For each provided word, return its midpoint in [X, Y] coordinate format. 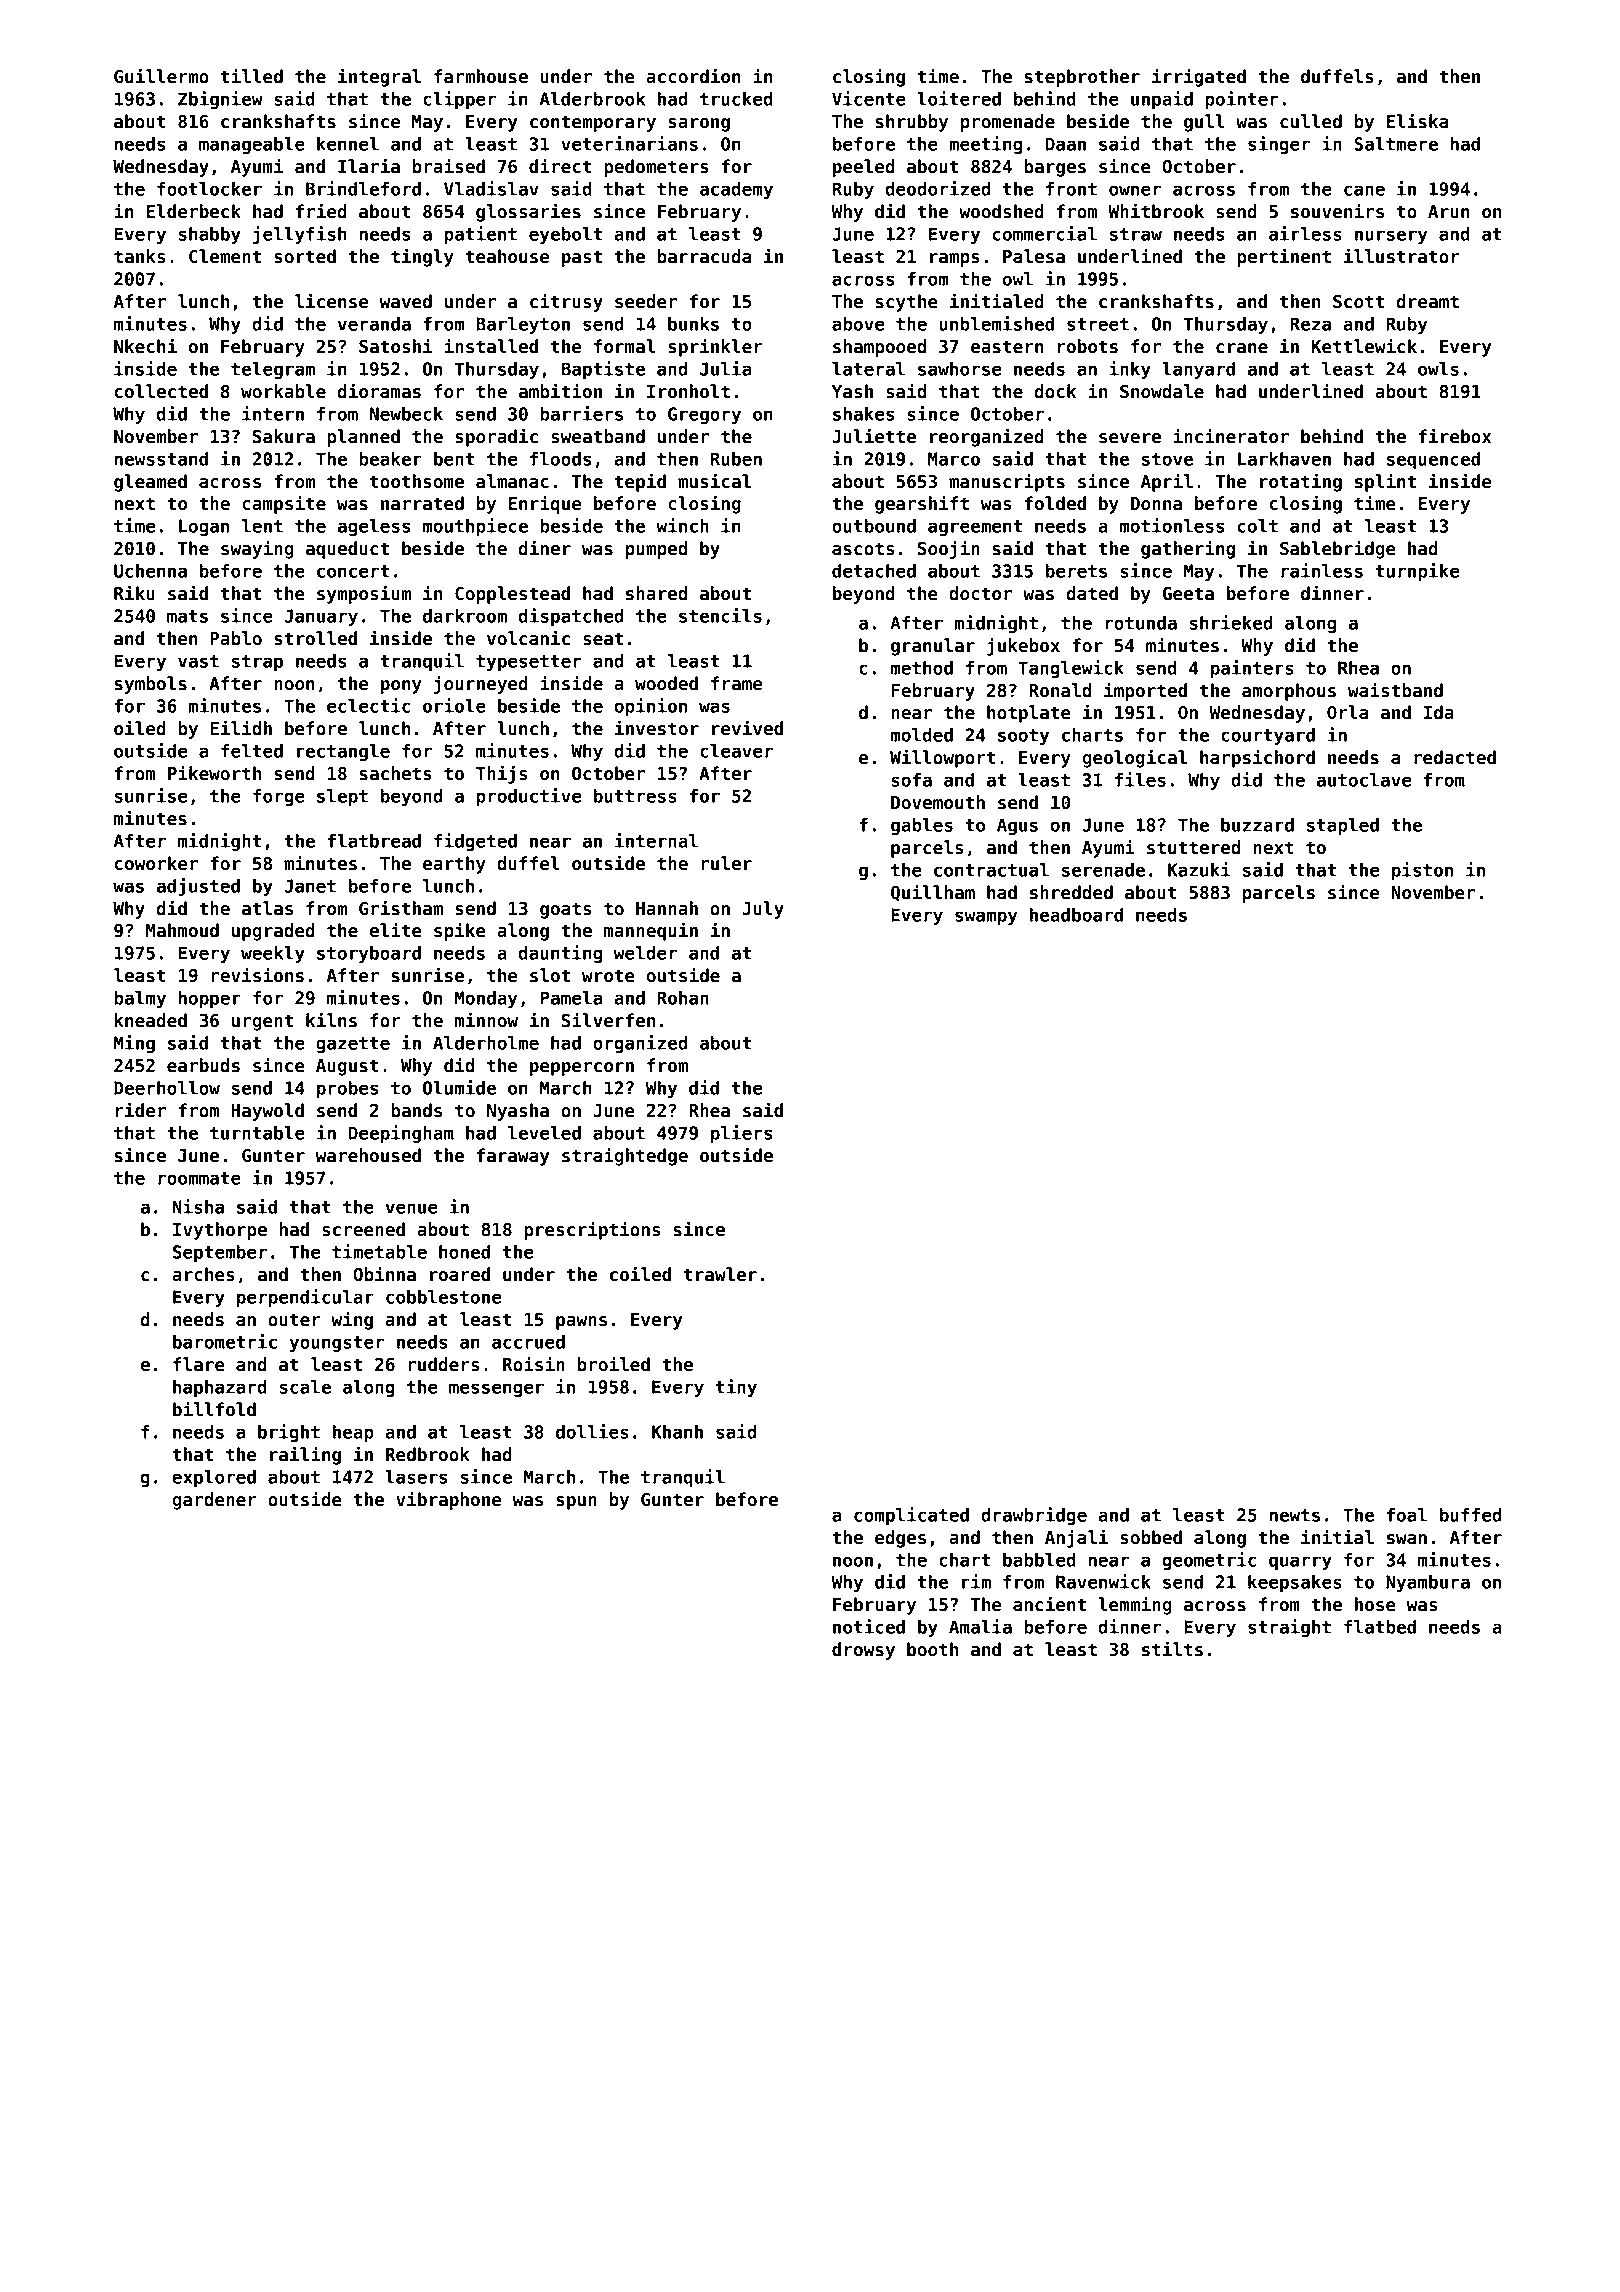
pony [401, 687]
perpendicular [305, 1298]
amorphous [1289, 692]
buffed [1471, 1515]
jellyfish [300, 235]
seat [603, 639]
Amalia [980, 1626]
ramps [955, 260]
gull [1204, 123]
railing [305, 1455]
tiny [736, 1388]
